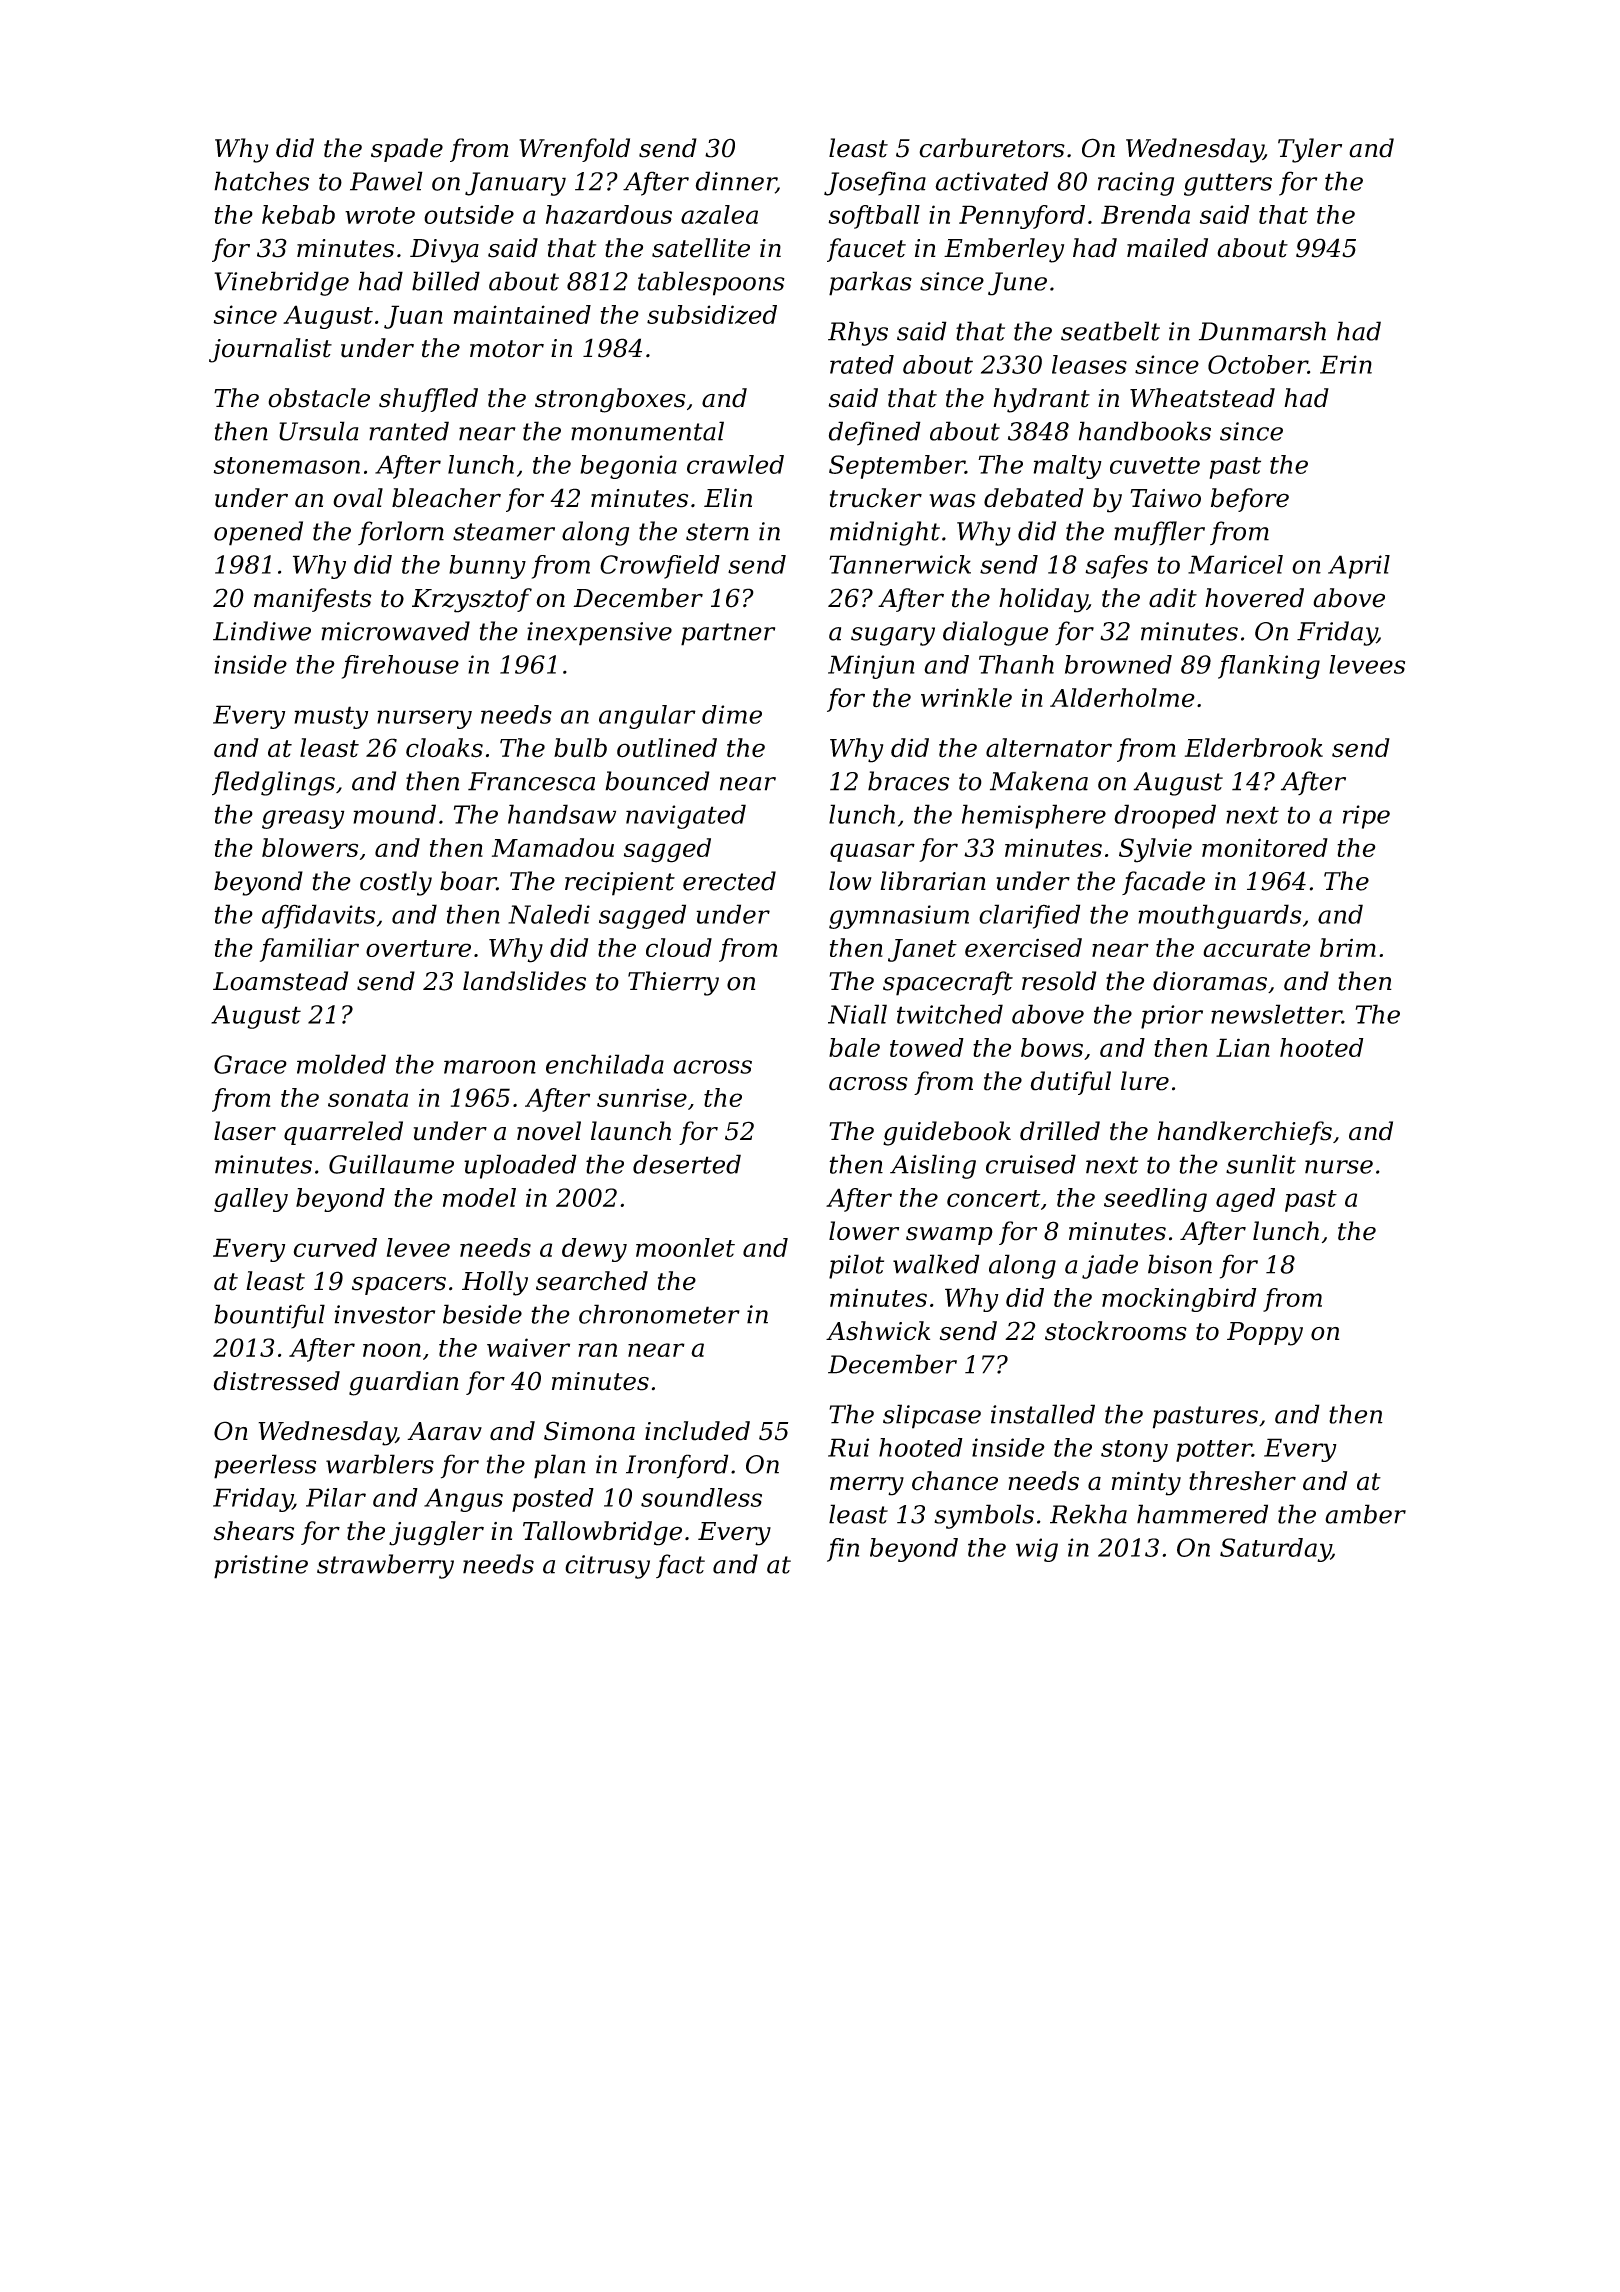 This screenshot has height=2292, width=1620. Describe the element at coordinates (413, 317) in the screenshot. I see `Juan` at that location.
